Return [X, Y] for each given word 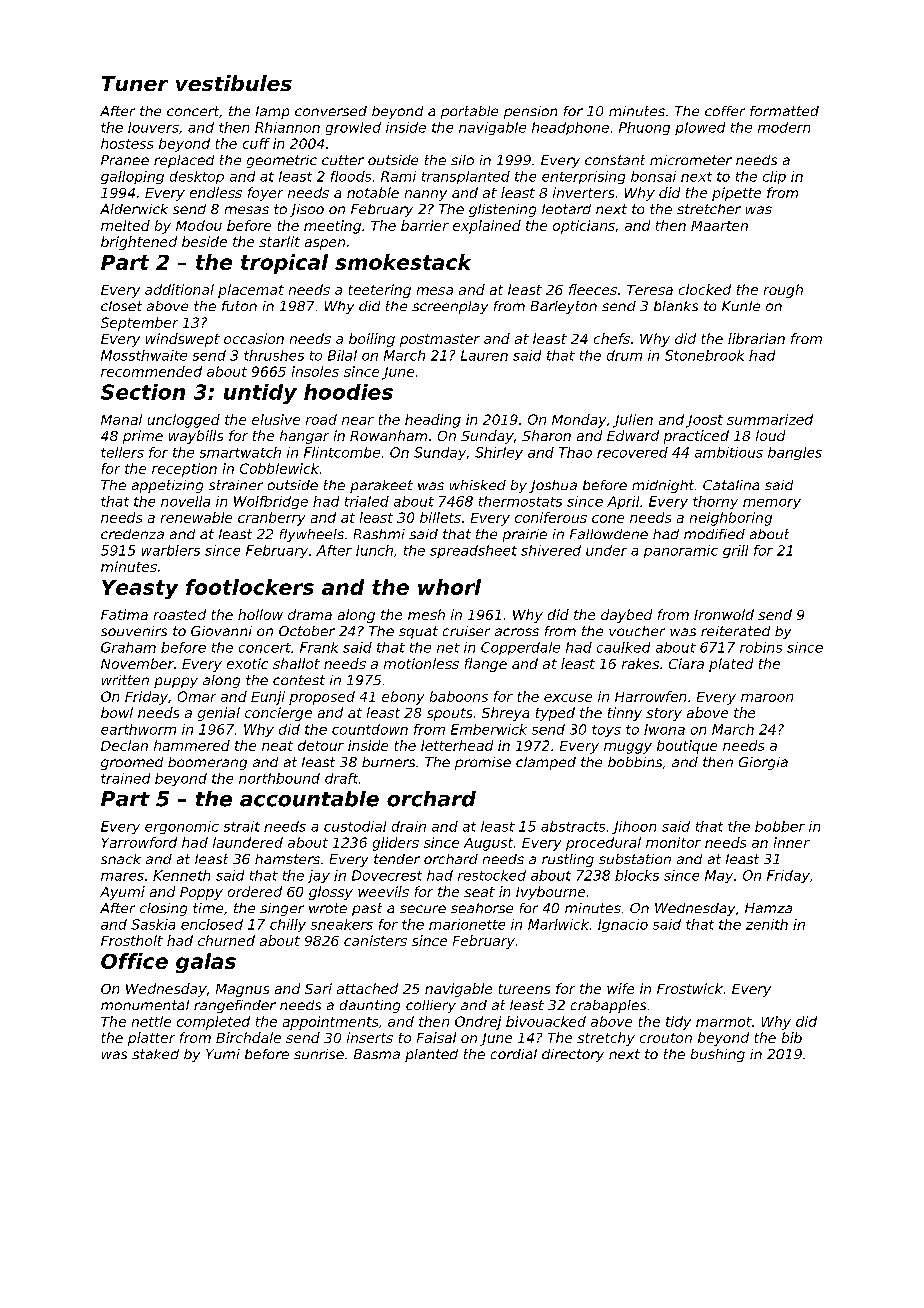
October [307, 631]
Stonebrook [704, 355]
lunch [374, 550]
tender [397, 859]
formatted [784, 111]
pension [530, 112]
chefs [612, 338]
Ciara [686, 663]
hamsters [287, 859]
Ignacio [623, 925]
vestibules [234, 83]
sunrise [319, 1054]
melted [125, 225]
